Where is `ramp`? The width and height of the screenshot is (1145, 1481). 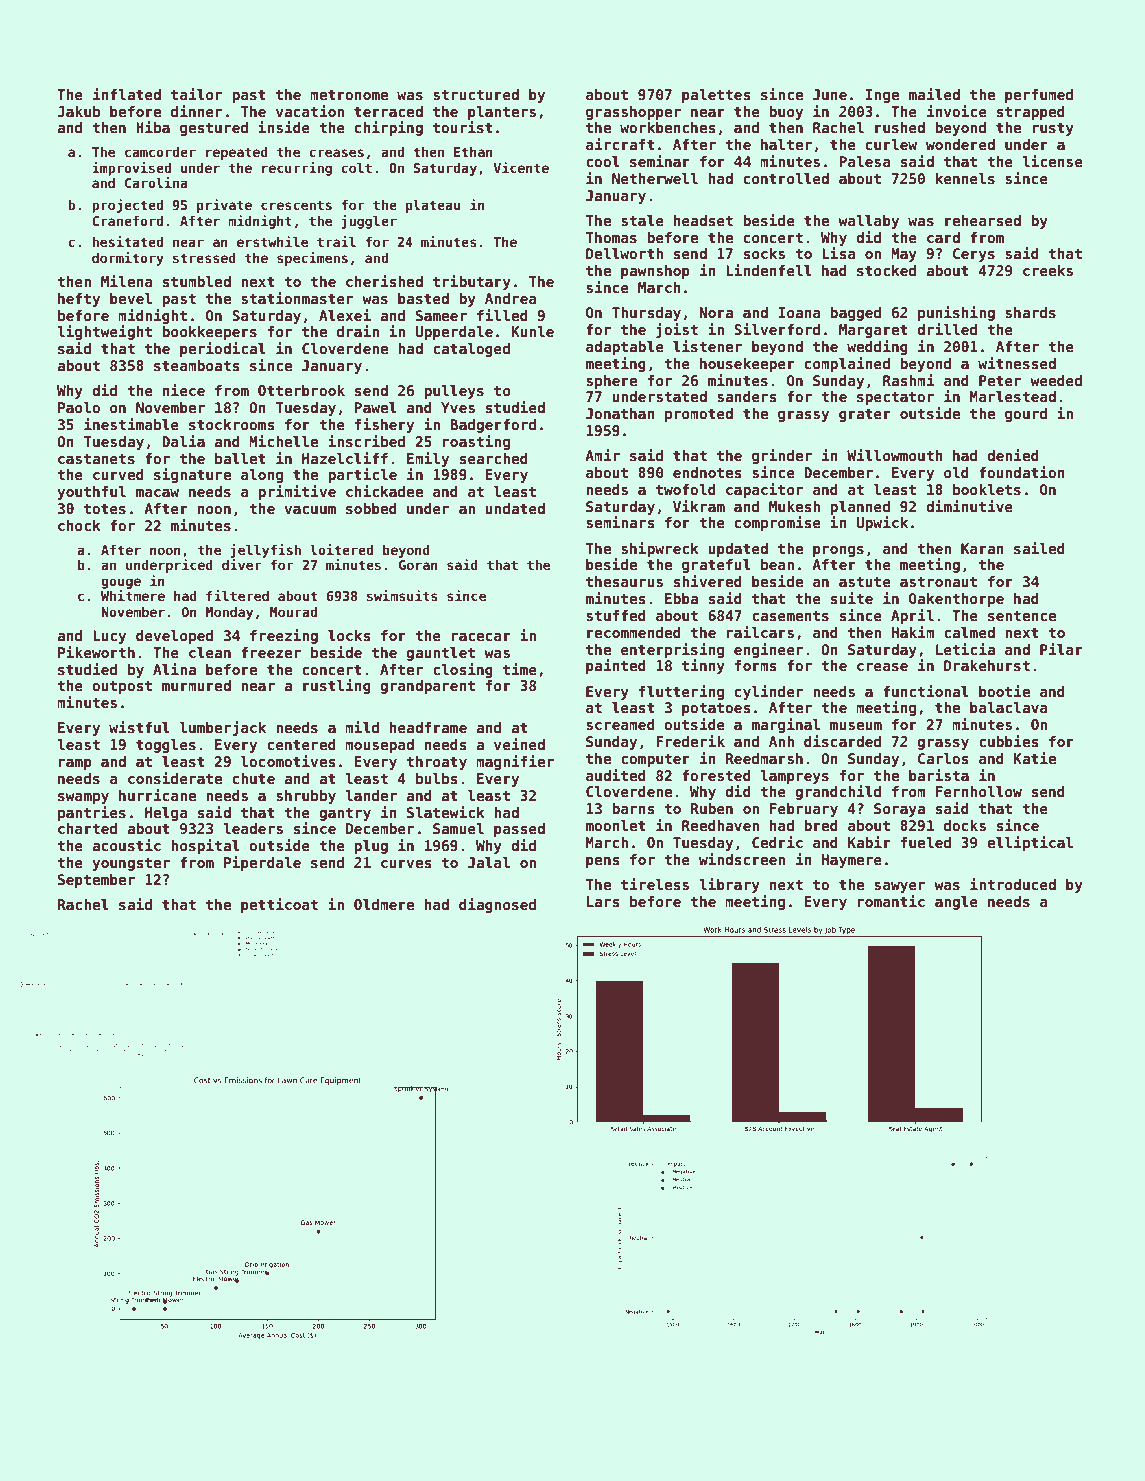
ramp is located at coordinates (75, 764).
